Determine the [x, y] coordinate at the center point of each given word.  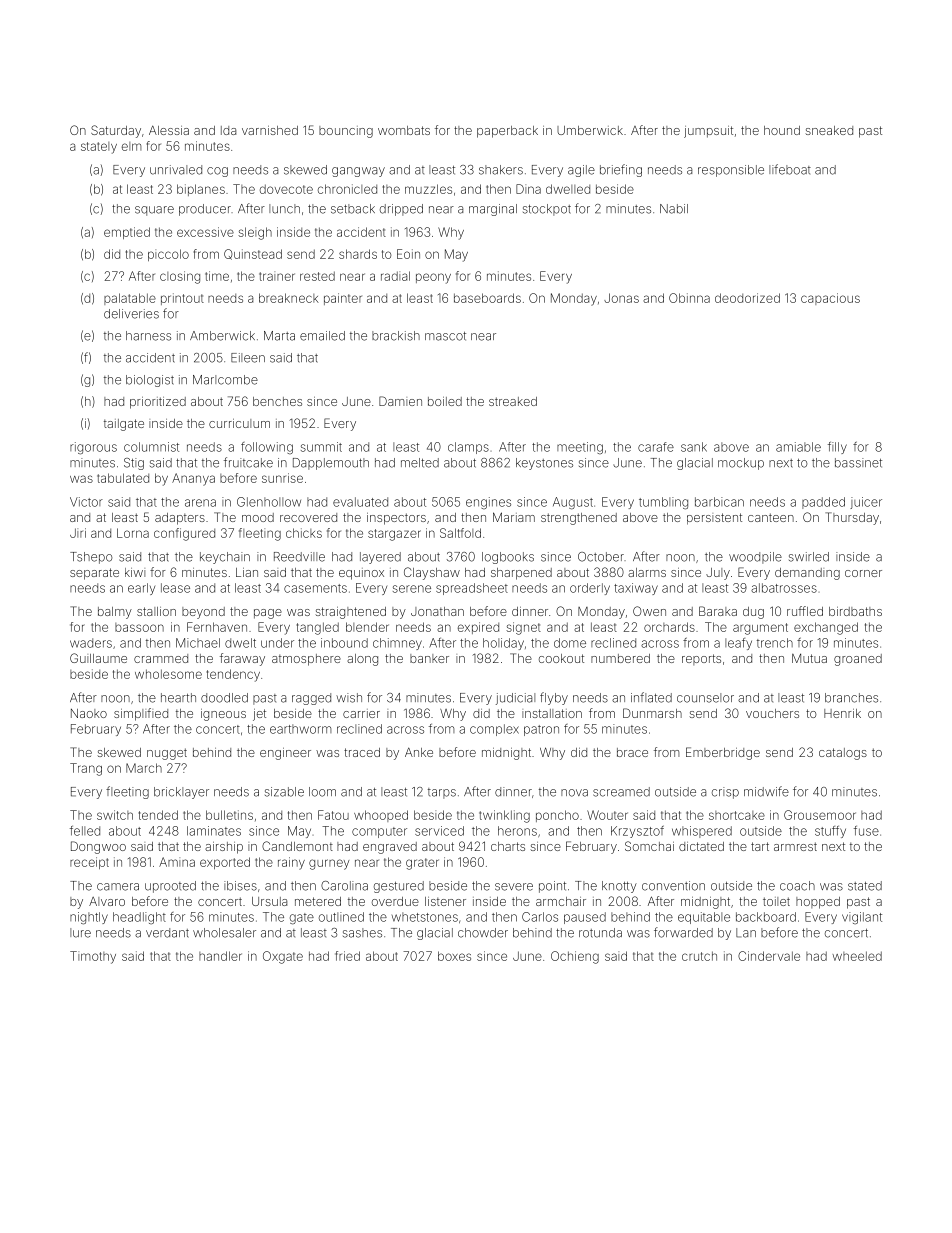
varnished [270, 130]
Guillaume [98, 658]
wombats [404, 130]
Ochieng [575, 957]
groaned [858, 660]
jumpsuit [708, 132]
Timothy [93, 957]
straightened [350, 613]
